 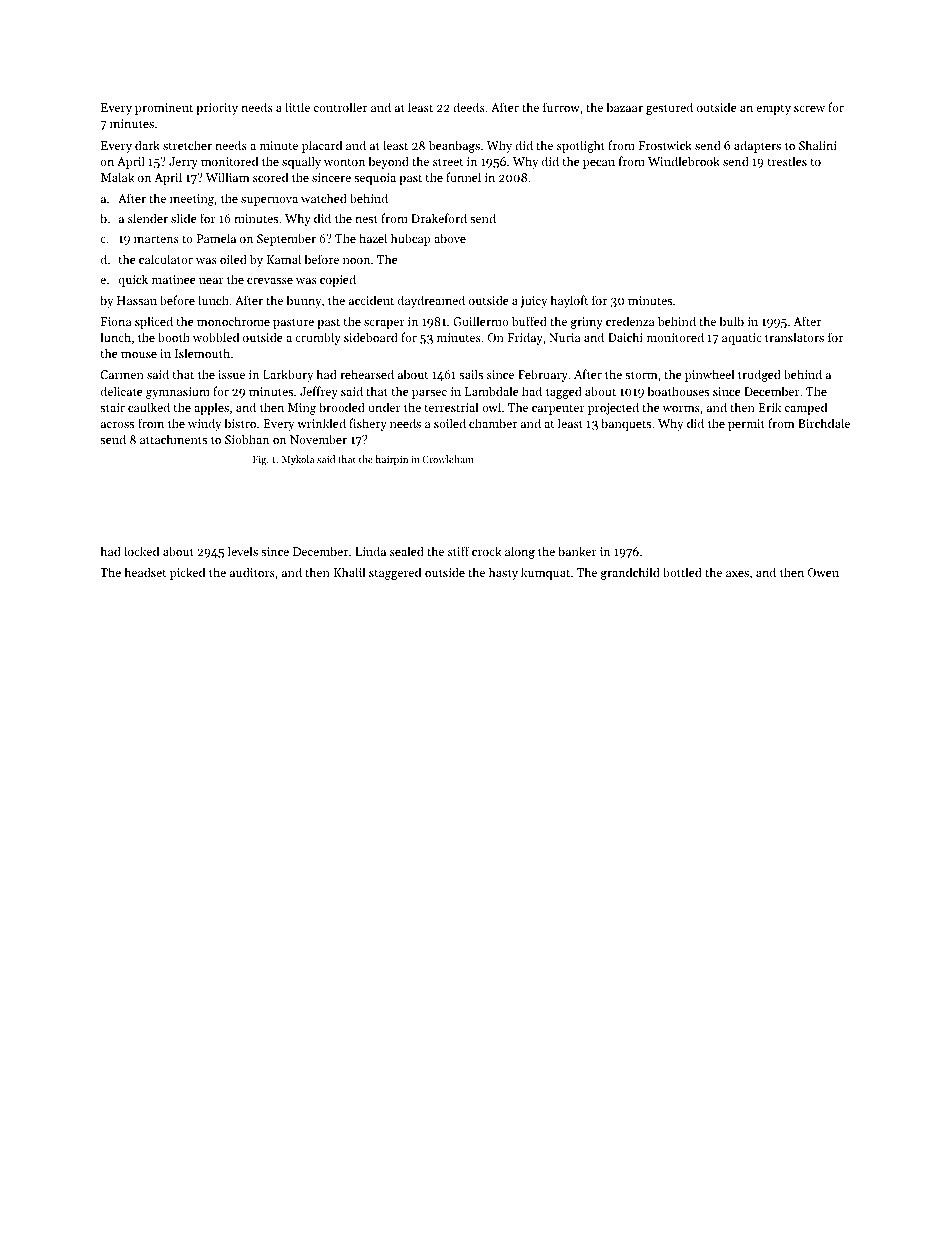 I want to click on axes, so click(x=737, y=574).
